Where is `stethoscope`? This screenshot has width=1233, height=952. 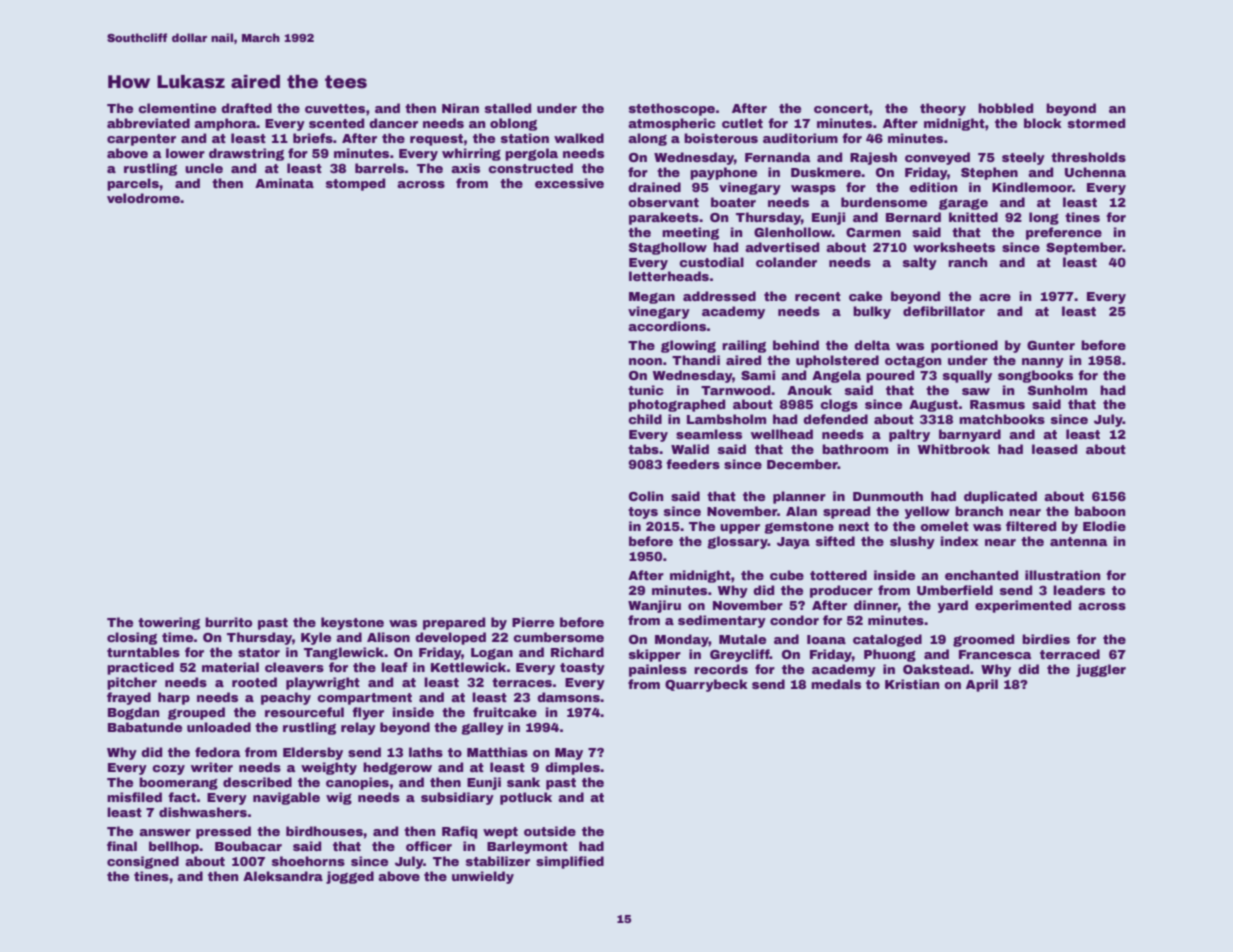 stethoscope is located at coordinates (672, 109).
